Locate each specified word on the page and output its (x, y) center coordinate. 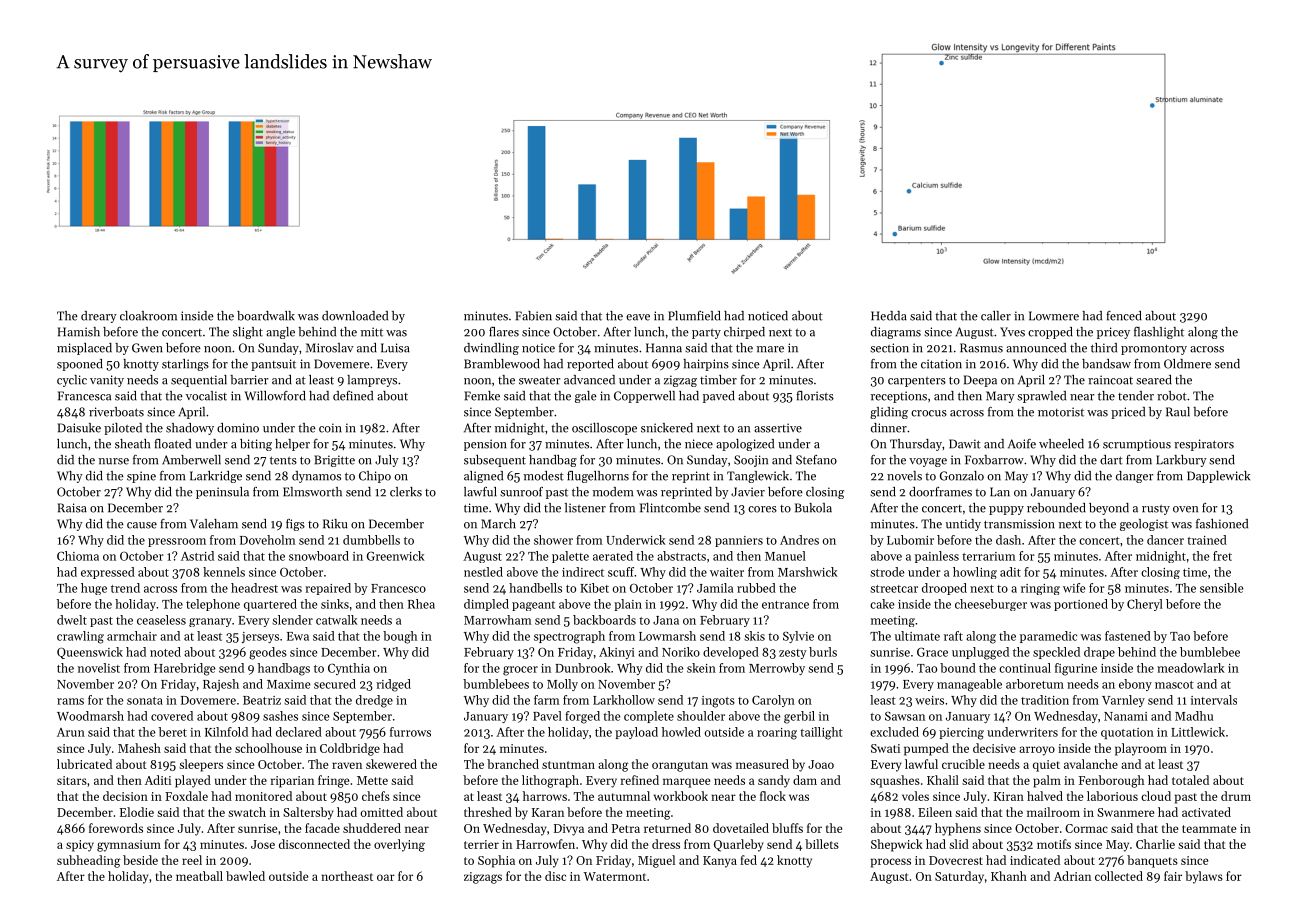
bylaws (1204, 877)
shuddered (372, 828)
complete (649, 717)
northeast (347, 876)
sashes (280, 716)
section (889, 348)
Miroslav (330, 348)
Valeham (214, 524)
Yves (1012, 332)
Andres (799, 540)
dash (1008, 540)
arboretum (1035, 684)
